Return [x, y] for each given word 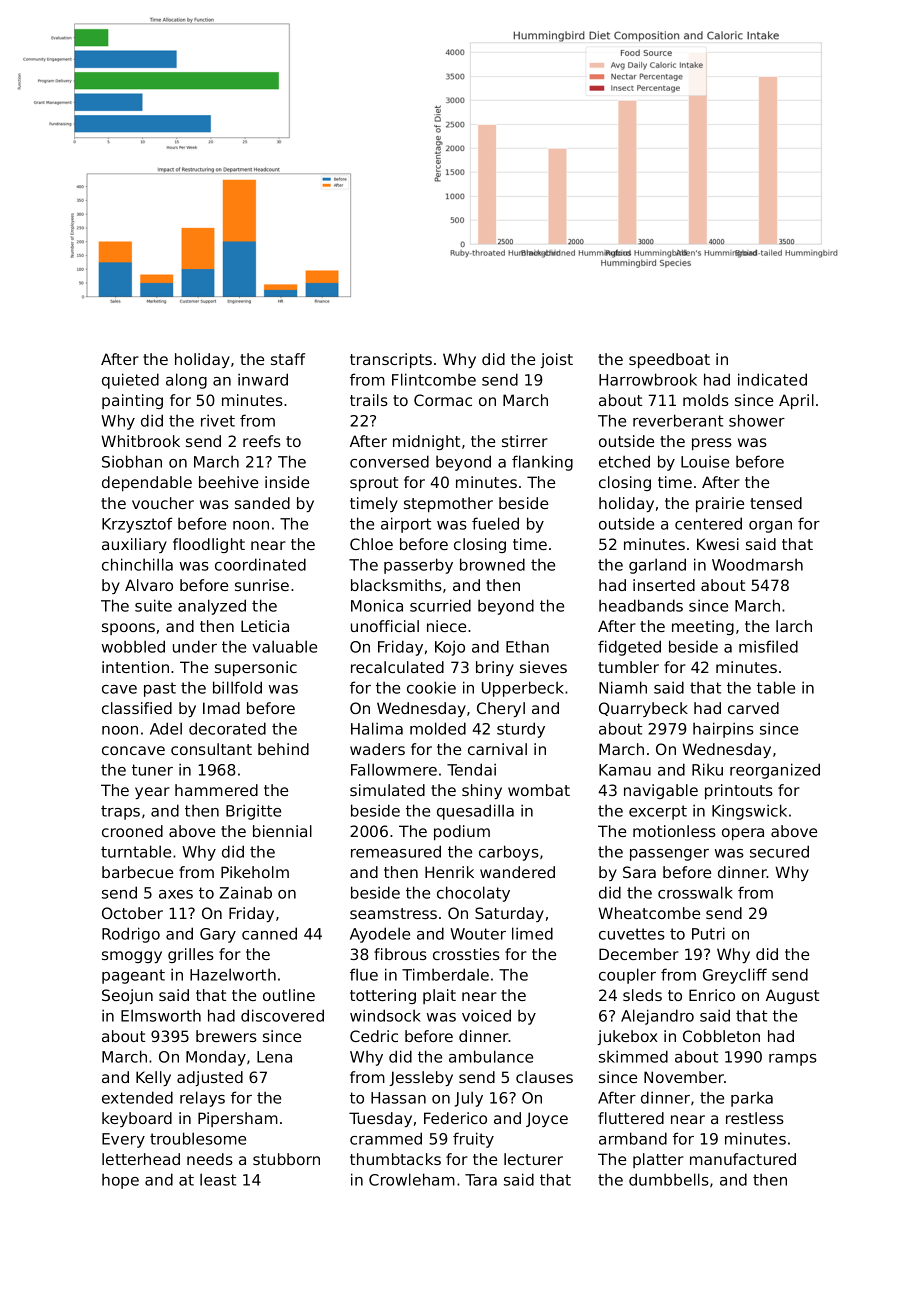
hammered [216, 790]
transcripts [391, 360]
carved [753, 708]
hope [120, 1181]
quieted [130, 381]
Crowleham [412, 1179]
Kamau [625, 770]
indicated [772, 379]
